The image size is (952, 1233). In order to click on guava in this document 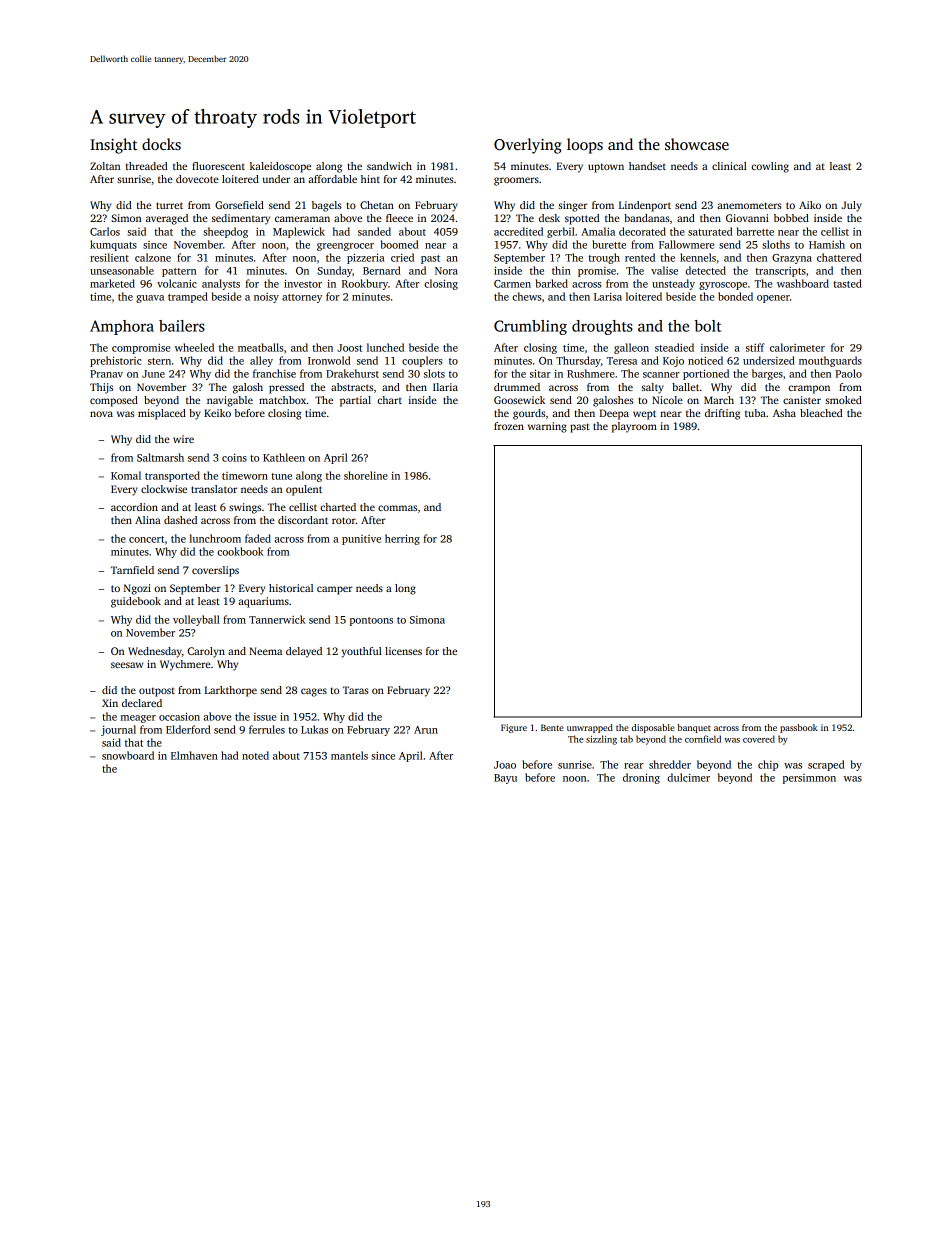, I will do `click(150, 299)`.
